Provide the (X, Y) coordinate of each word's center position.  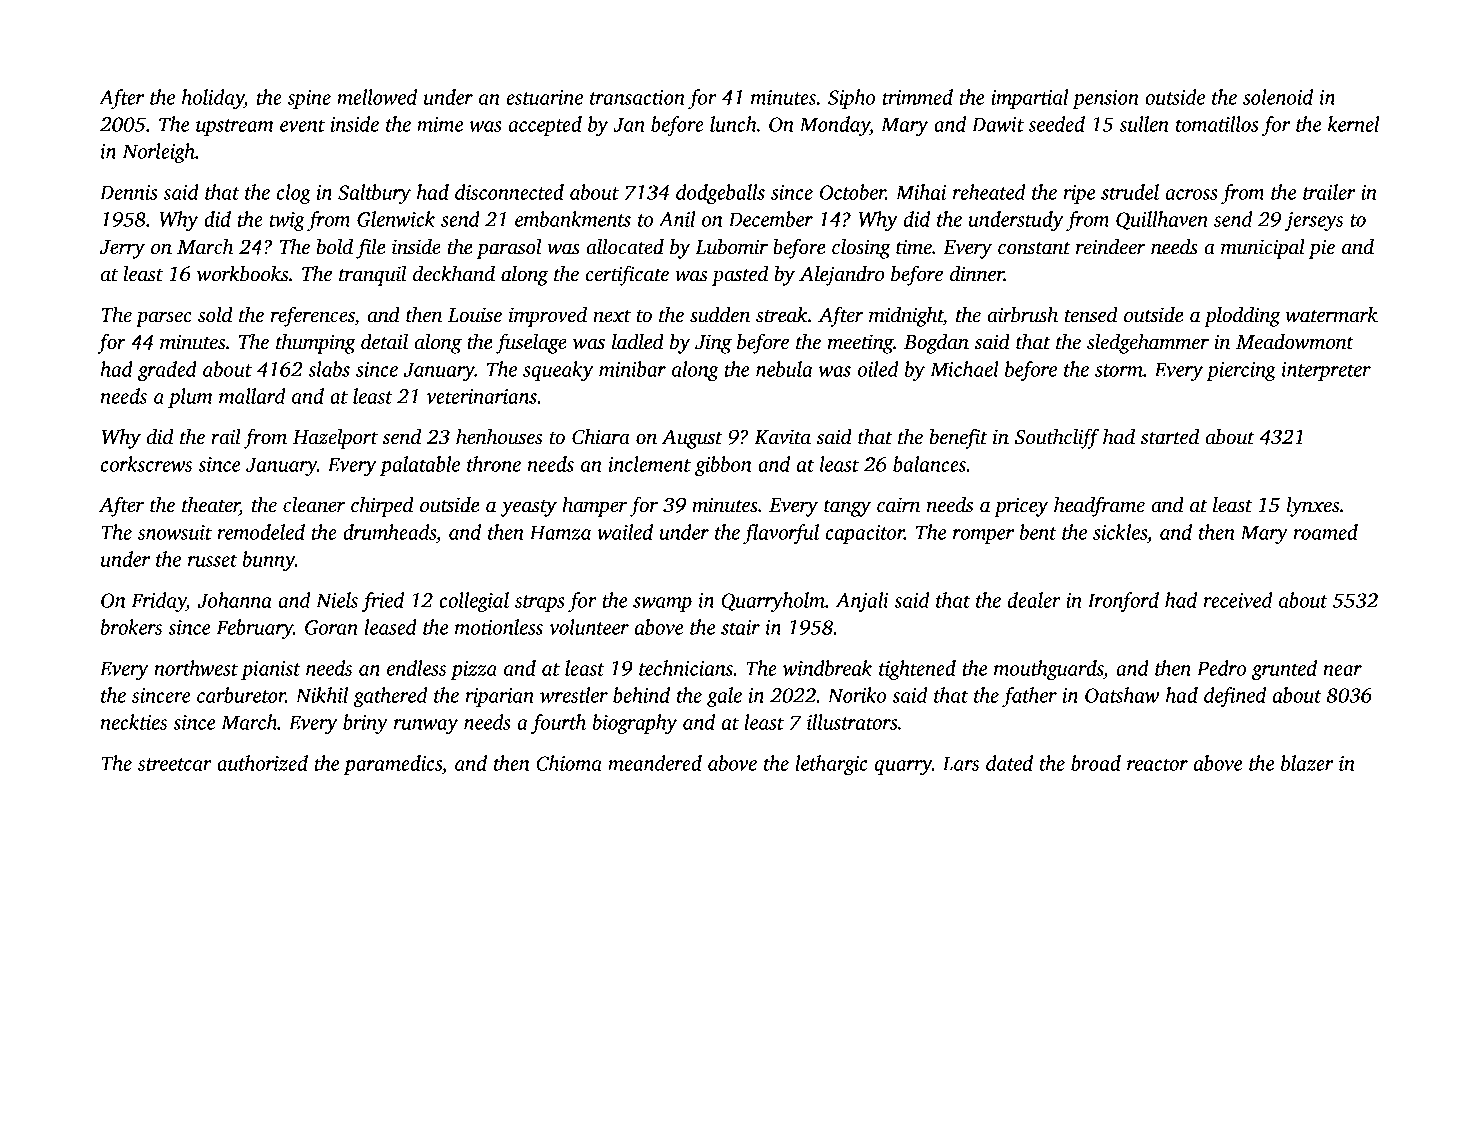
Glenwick (396, 219)
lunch (733, 124)
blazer (1307, 763)
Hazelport (335, 438)
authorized (262, 763)
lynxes (1313, 506)
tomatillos (1217, 124)
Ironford (1123, 602)
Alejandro (841, 276)
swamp (662, 604)
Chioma (569, 763)
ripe (1079, 194)
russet (212, 560)
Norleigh (158, 153)
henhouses (499, 436)
